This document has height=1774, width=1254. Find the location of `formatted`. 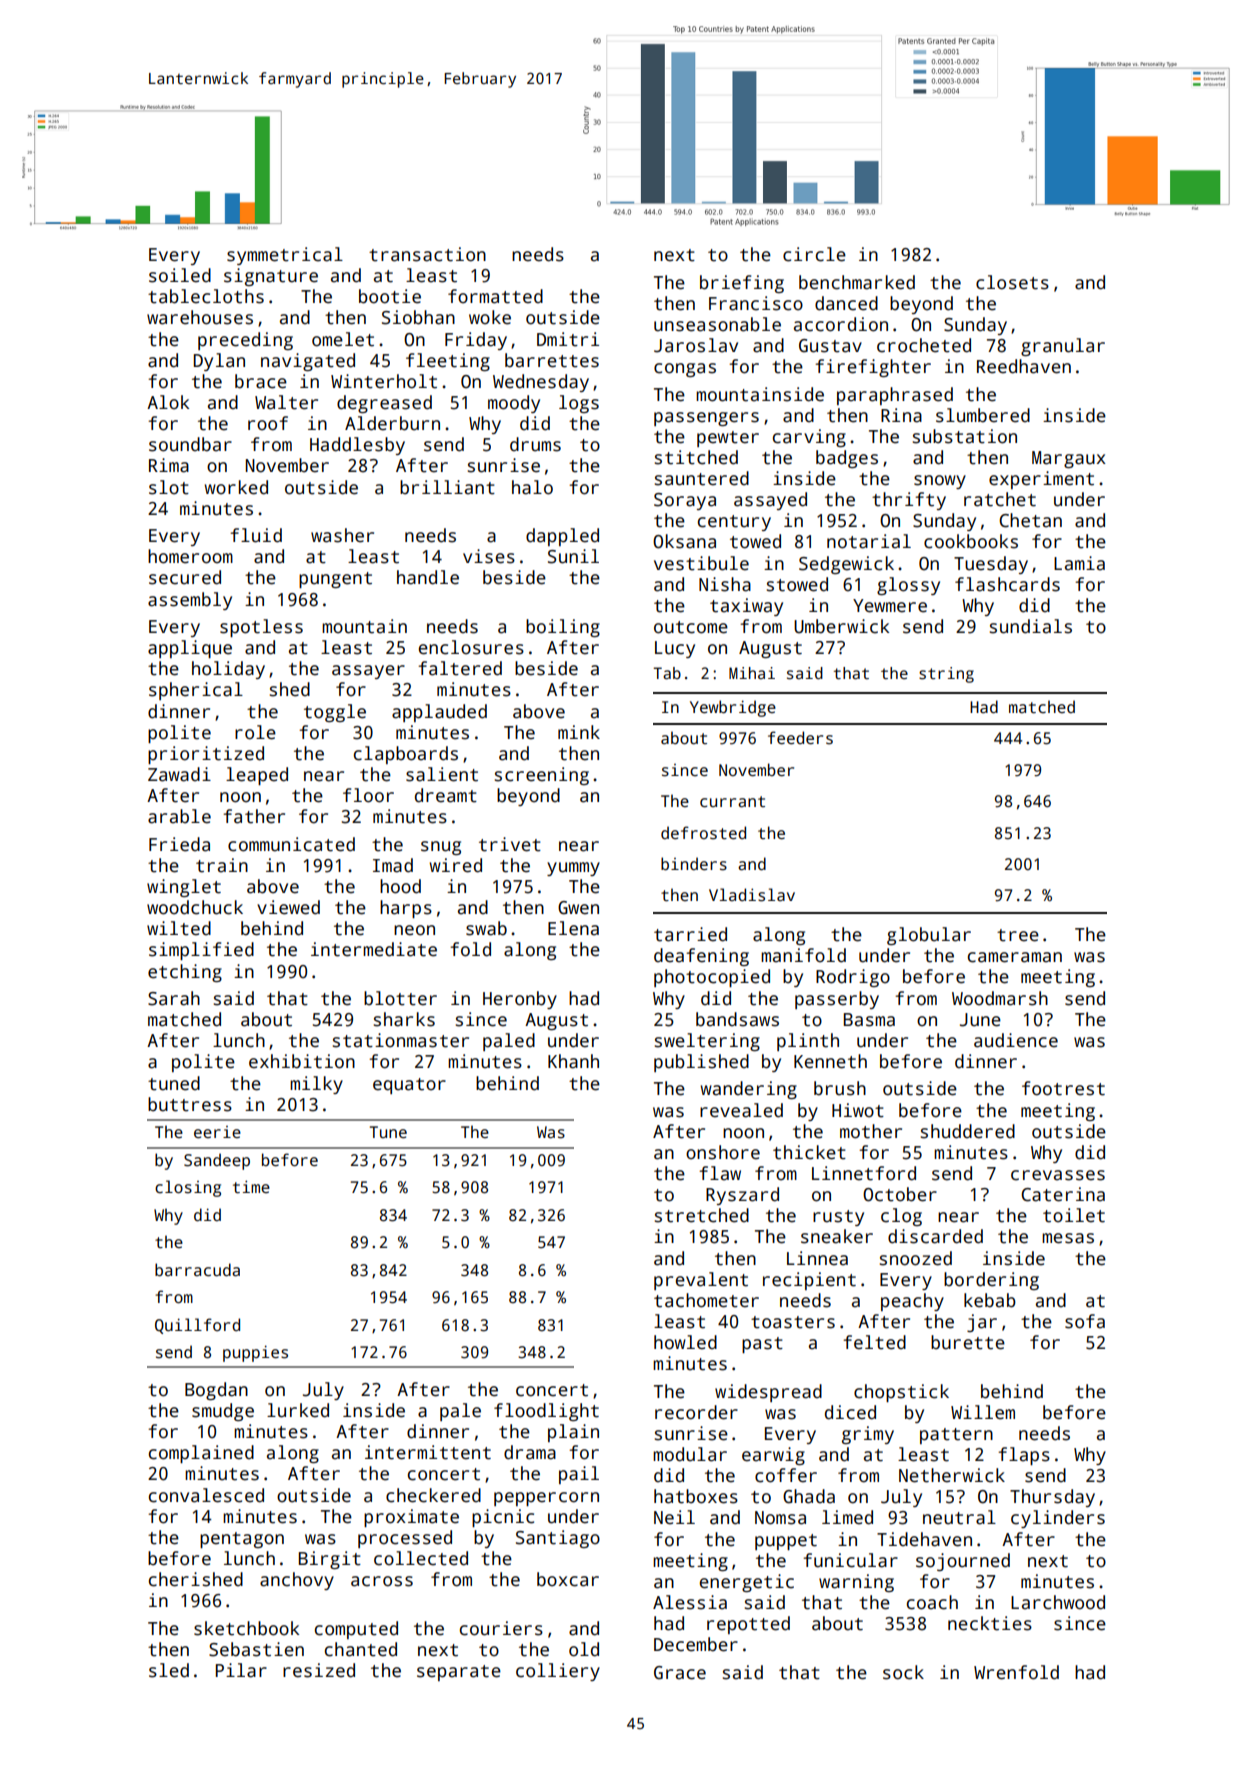

formatted is located at coordinates (495, 296).
